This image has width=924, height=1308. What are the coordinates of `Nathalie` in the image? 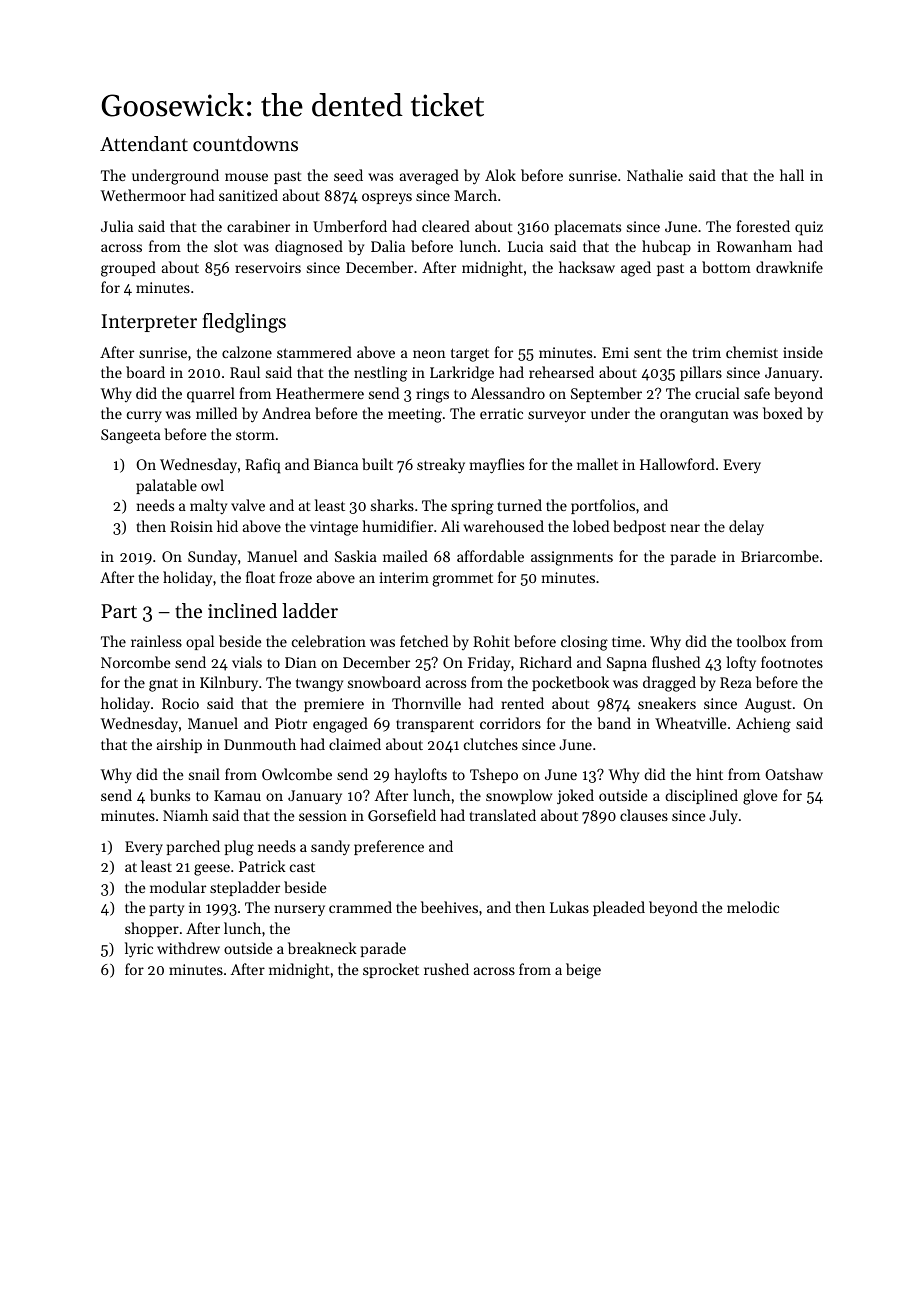 It's located at (655, 175).
